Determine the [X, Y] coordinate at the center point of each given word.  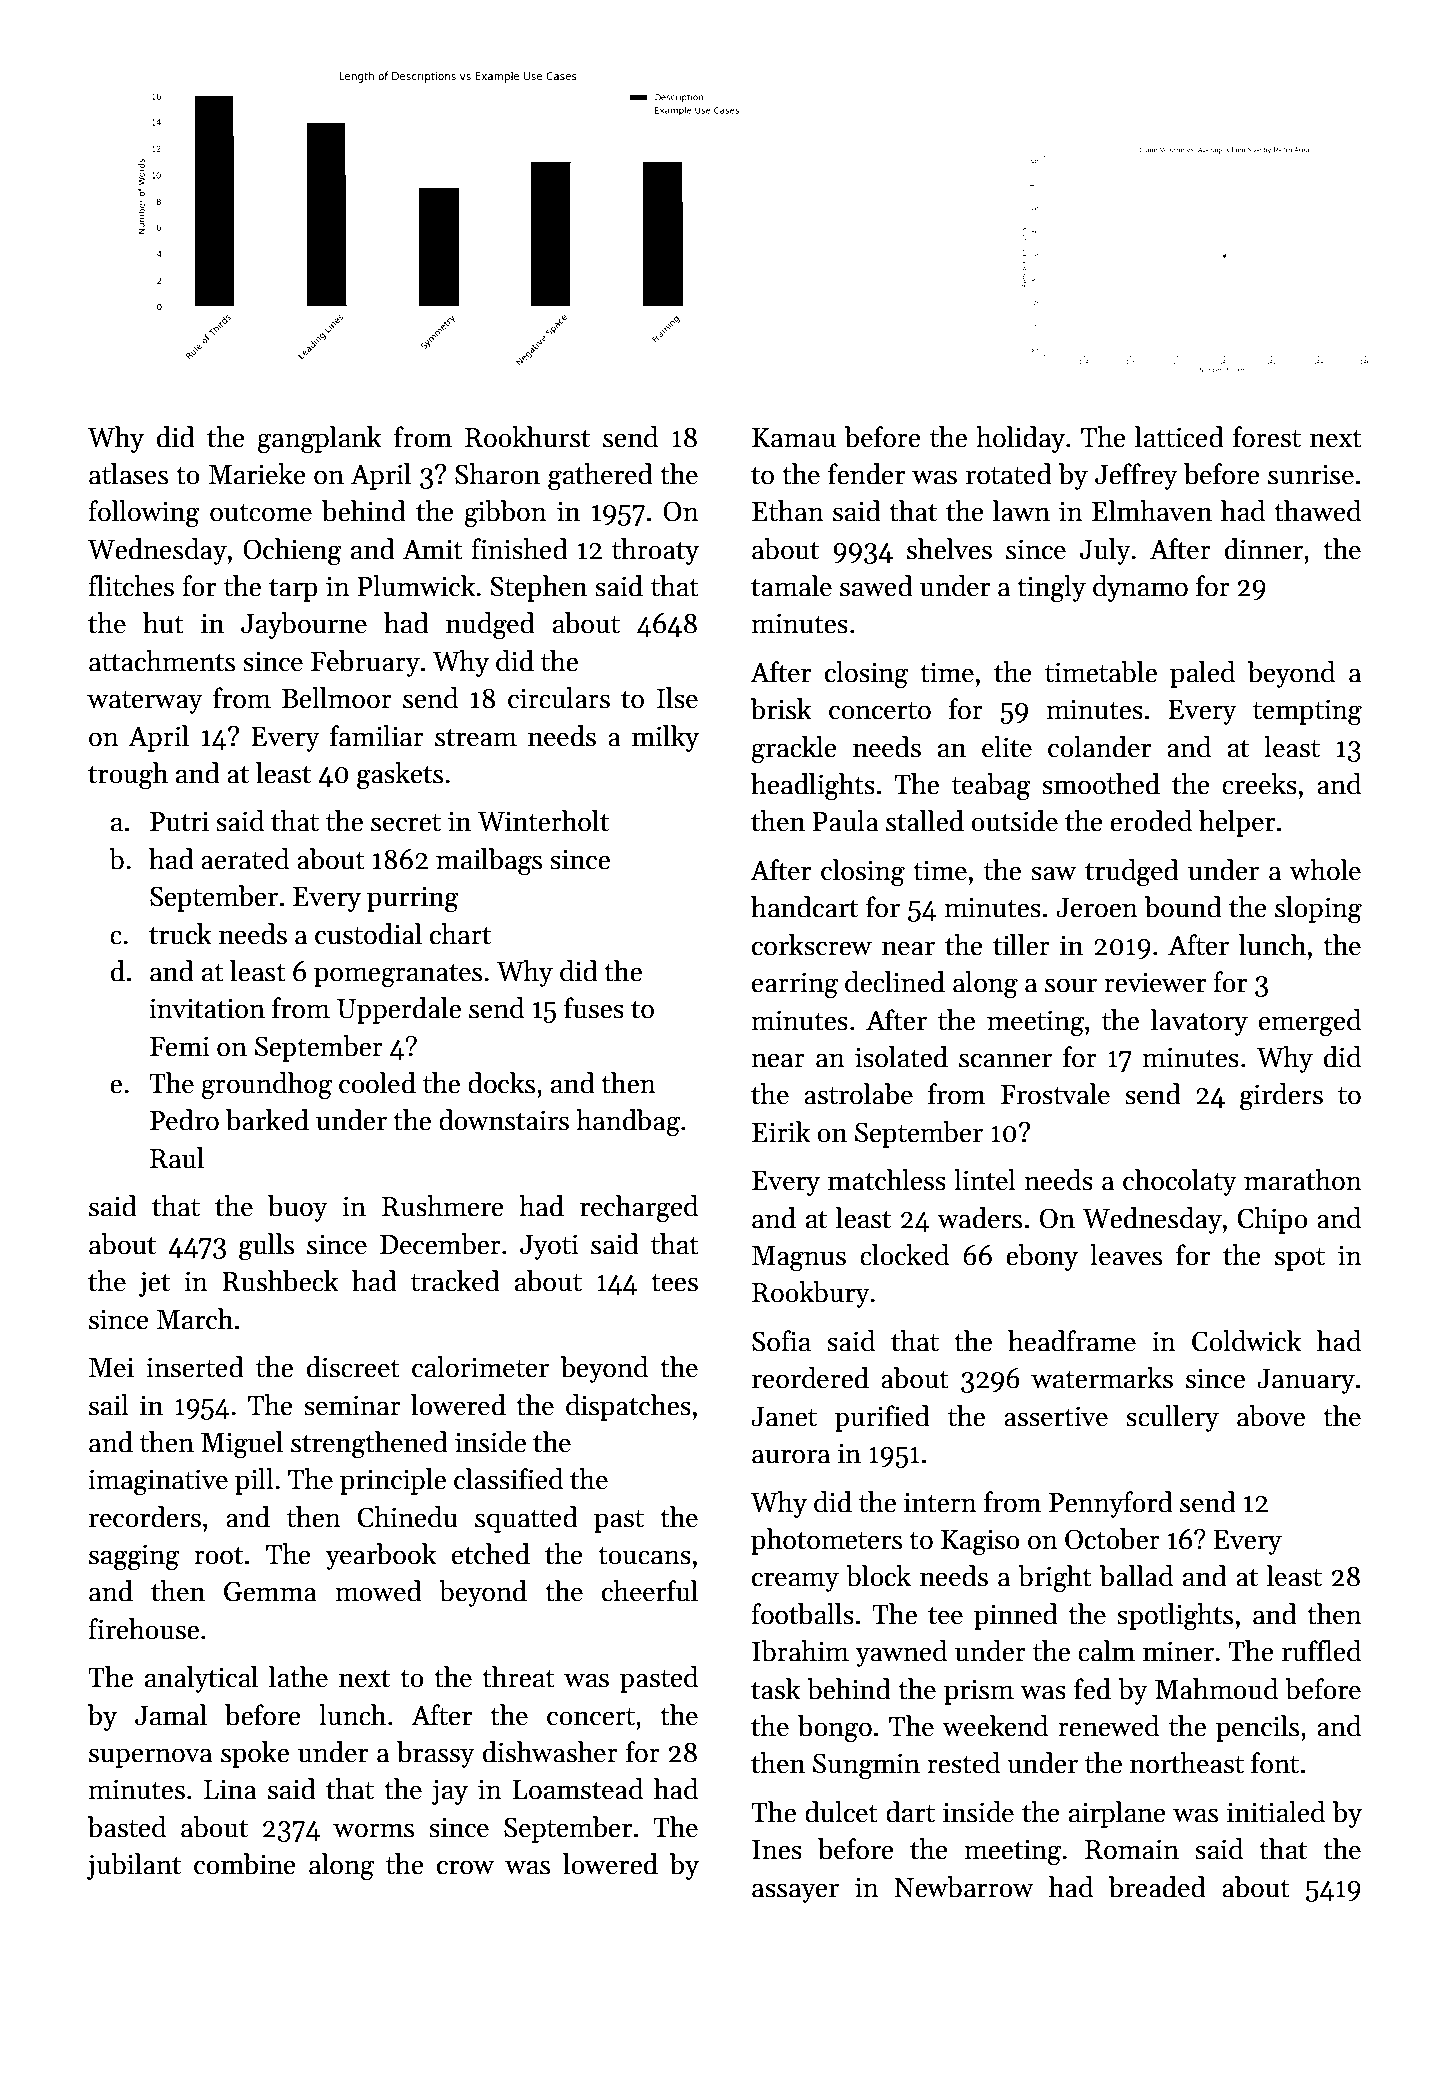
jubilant [134, 1866]
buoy [298, 1208]
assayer [795, 1893]
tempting [1307, 712]
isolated [901, 1057]
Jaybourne [304, 625]
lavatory [1199, 1022]
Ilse [677, 698]
